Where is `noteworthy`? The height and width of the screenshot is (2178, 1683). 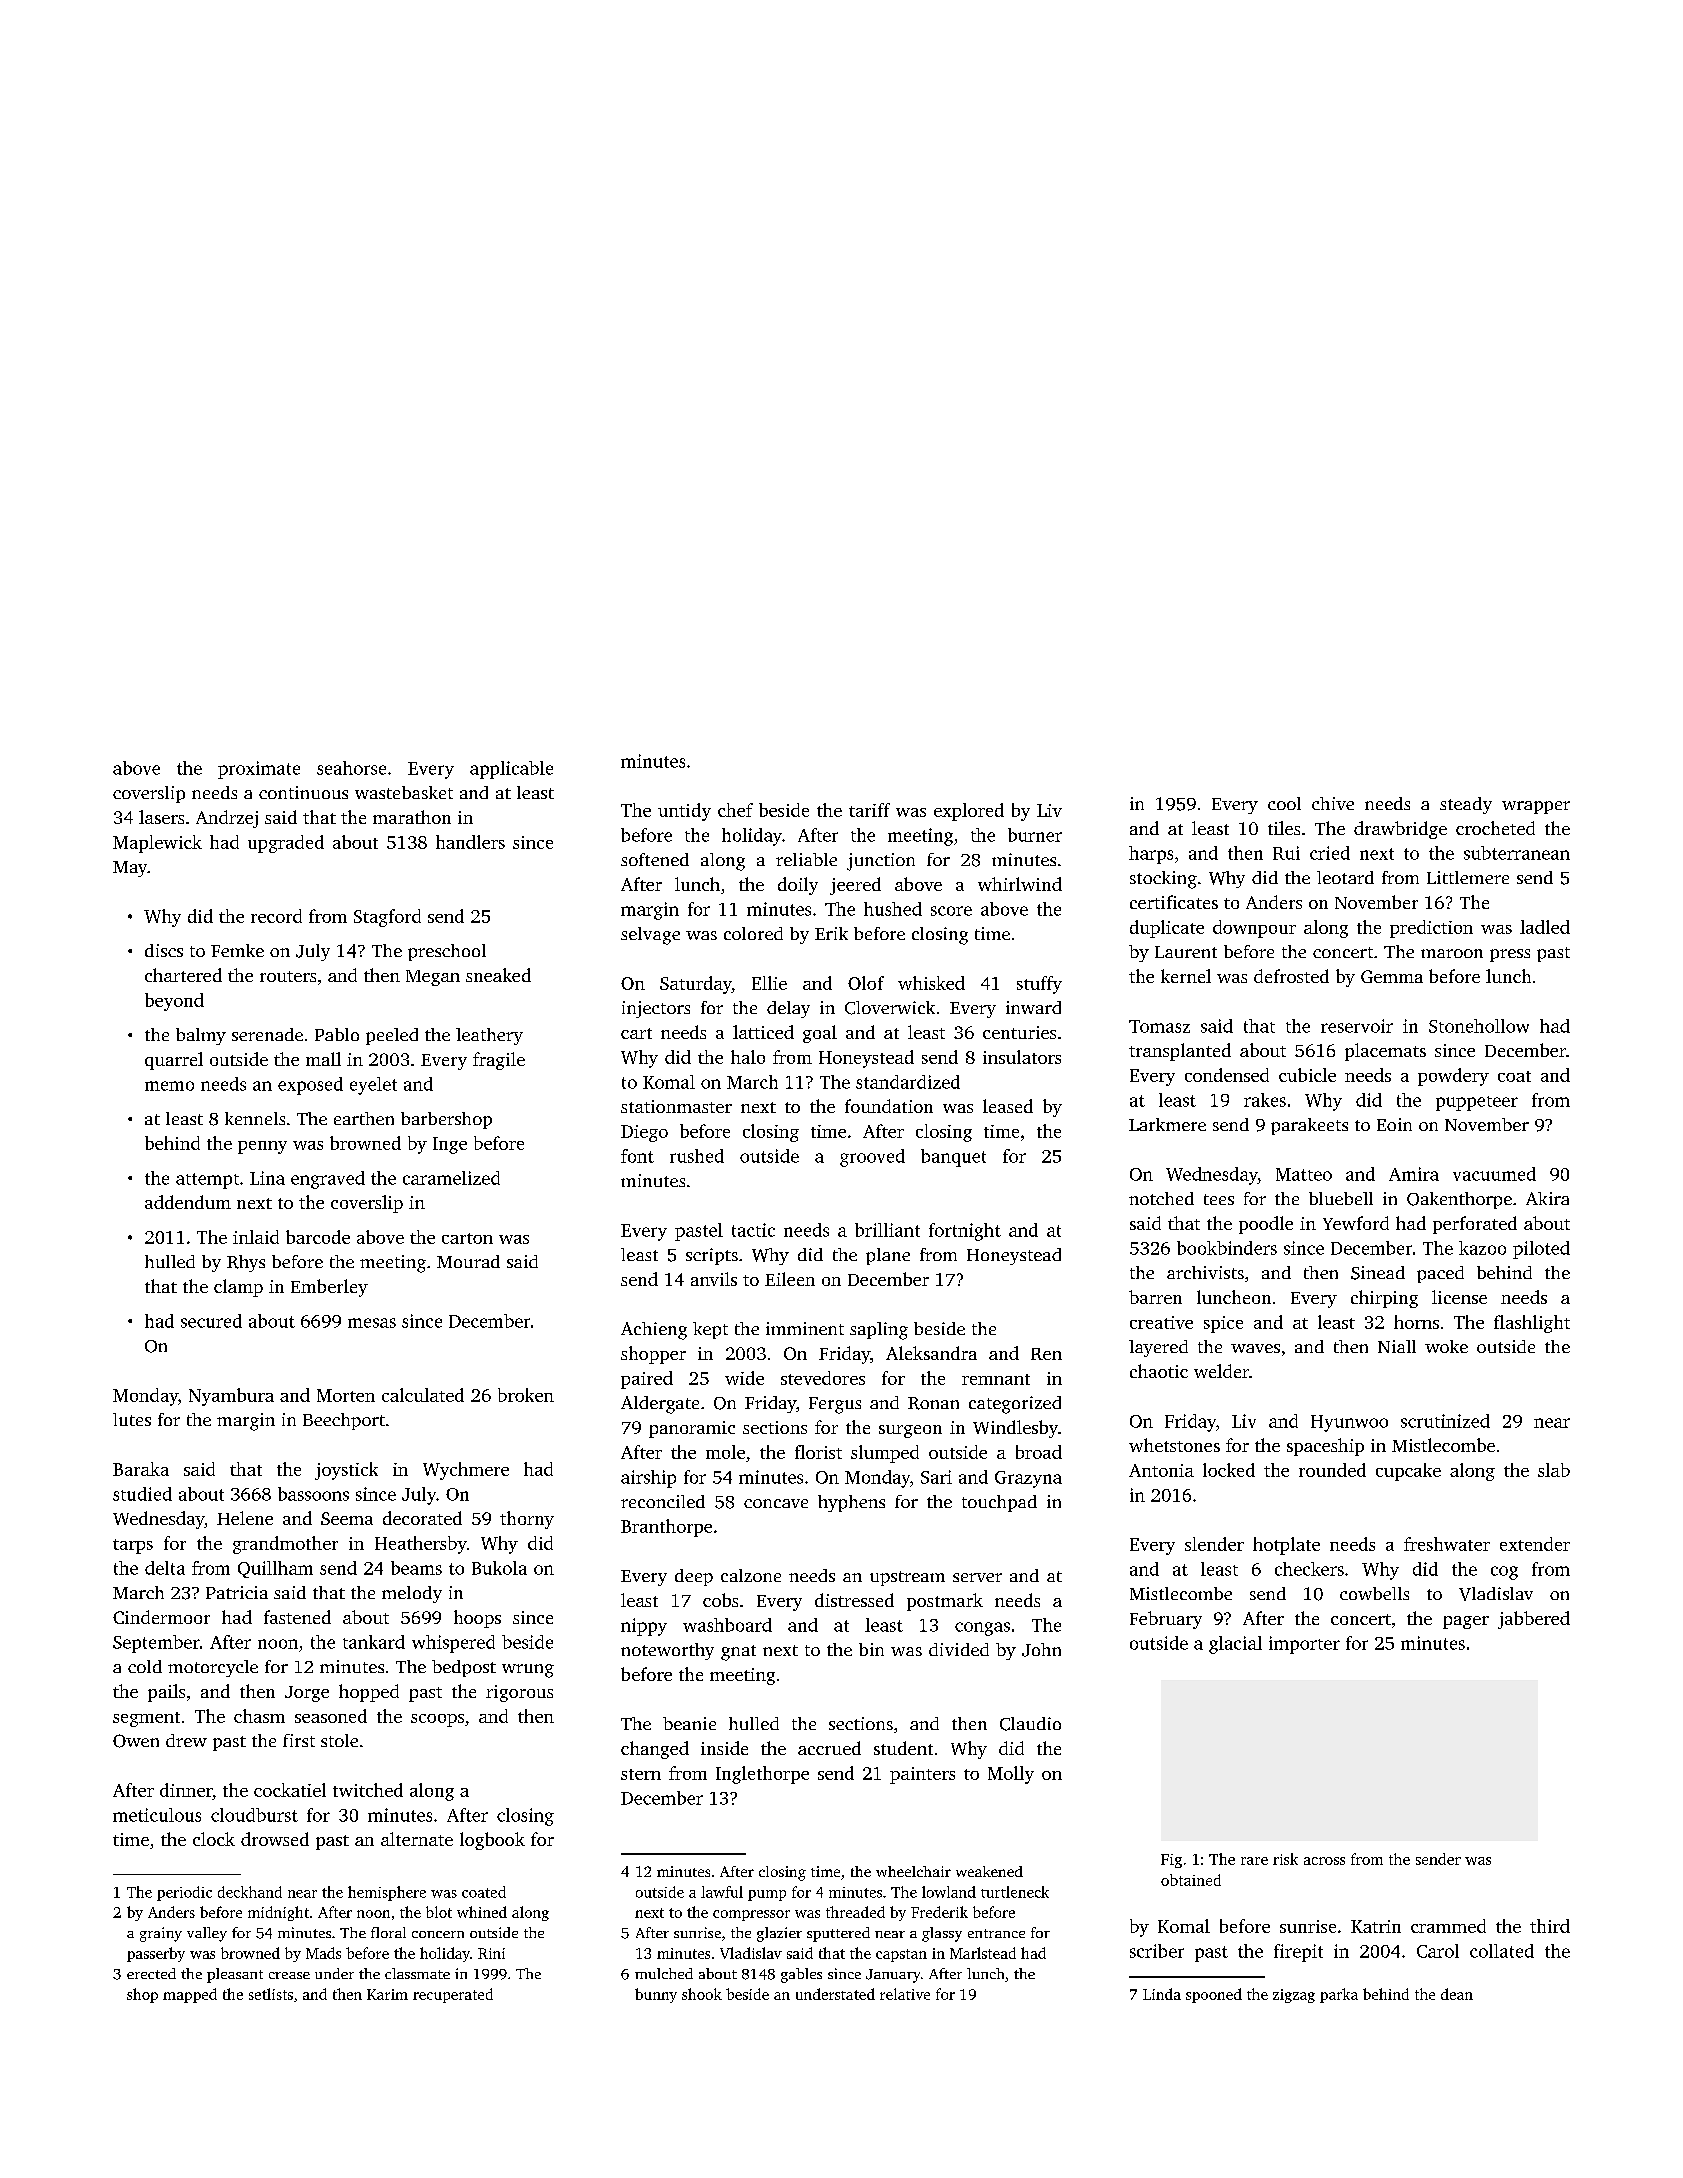
noteworthy is located at coordinates (667, 1651).
